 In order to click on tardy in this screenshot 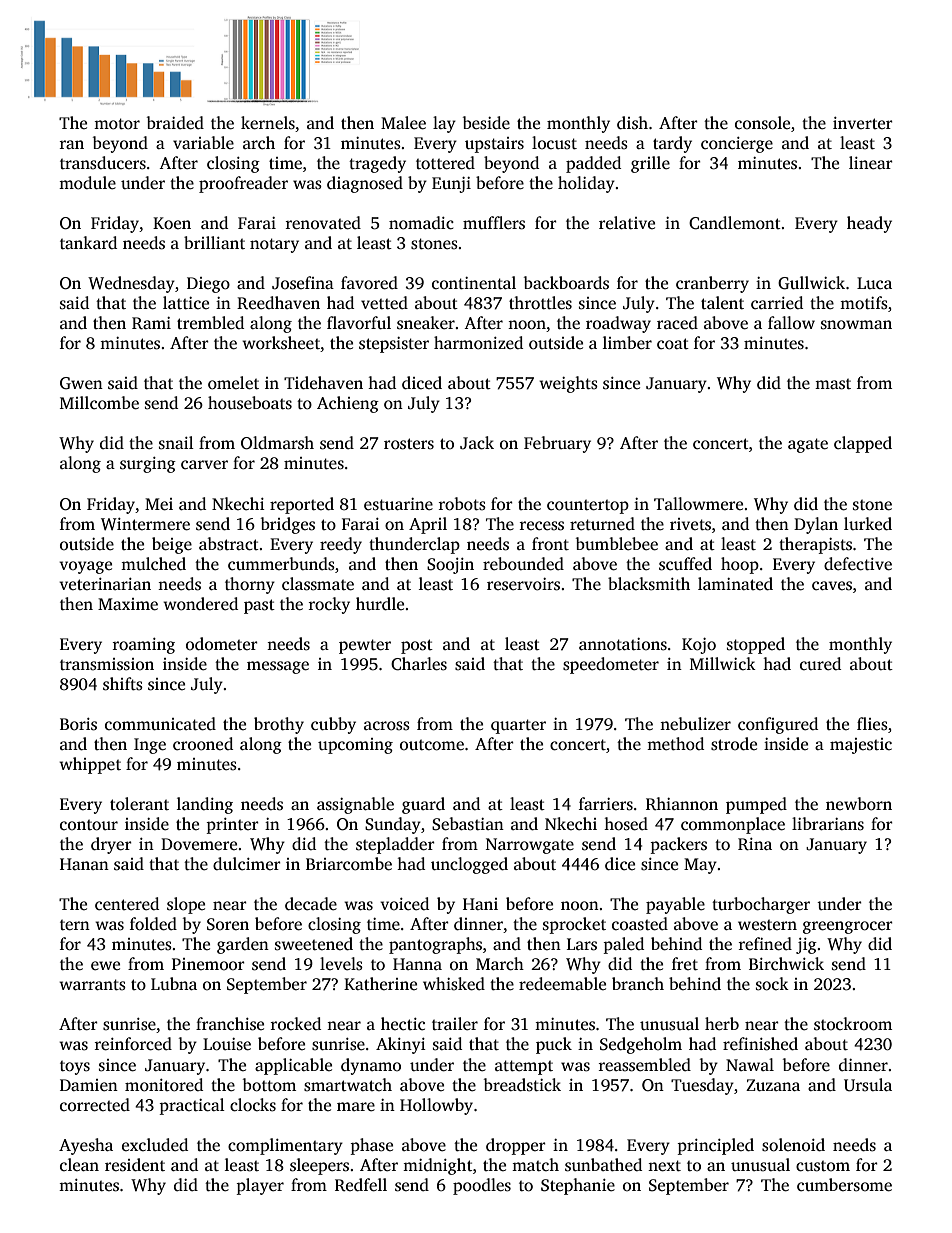, I will do `click(672, 144)`.
